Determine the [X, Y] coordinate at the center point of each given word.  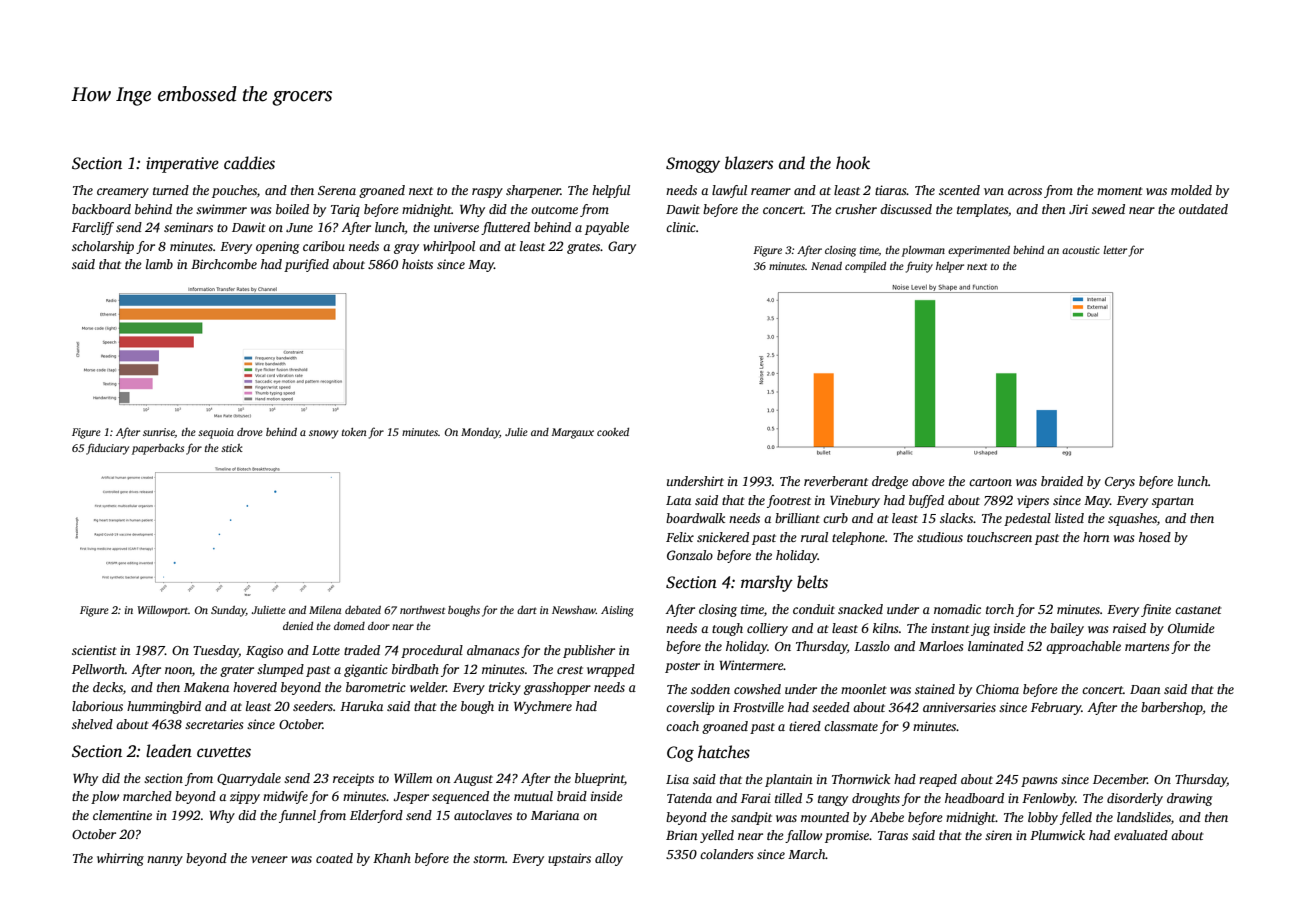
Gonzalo [690, 555]
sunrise [159, 433]
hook [853, 163]
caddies [249, 163]
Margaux [572, 433]
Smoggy [693, 165]
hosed [1155, 537]
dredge [890, 482]
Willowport [163, 611]
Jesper [411, 798]
